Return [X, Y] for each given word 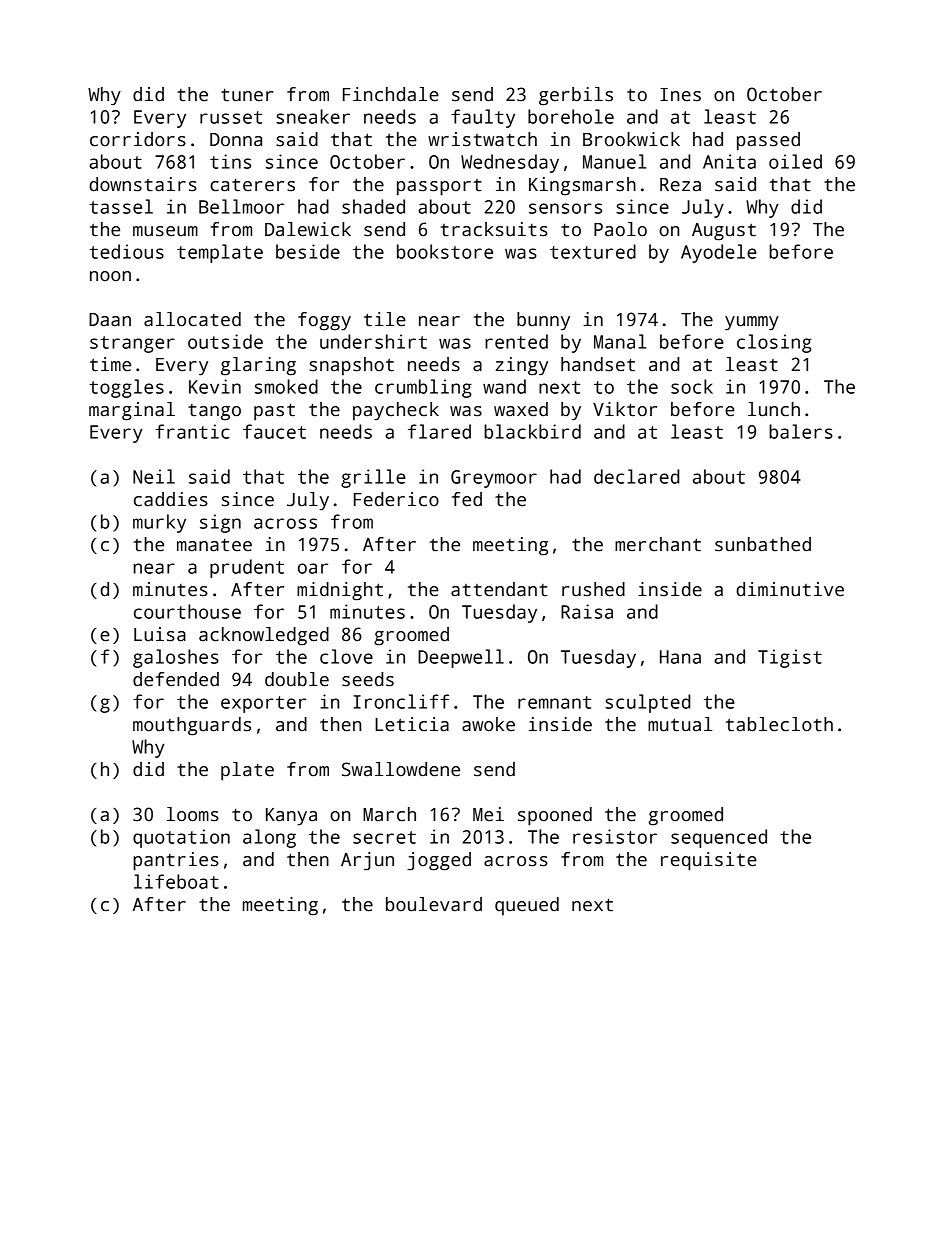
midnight [340, 591]
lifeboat [176, 881]
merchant [658, 544]
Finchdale [391, 94]
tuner [247, 95]
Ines [680, 95]
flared [439, 431]
